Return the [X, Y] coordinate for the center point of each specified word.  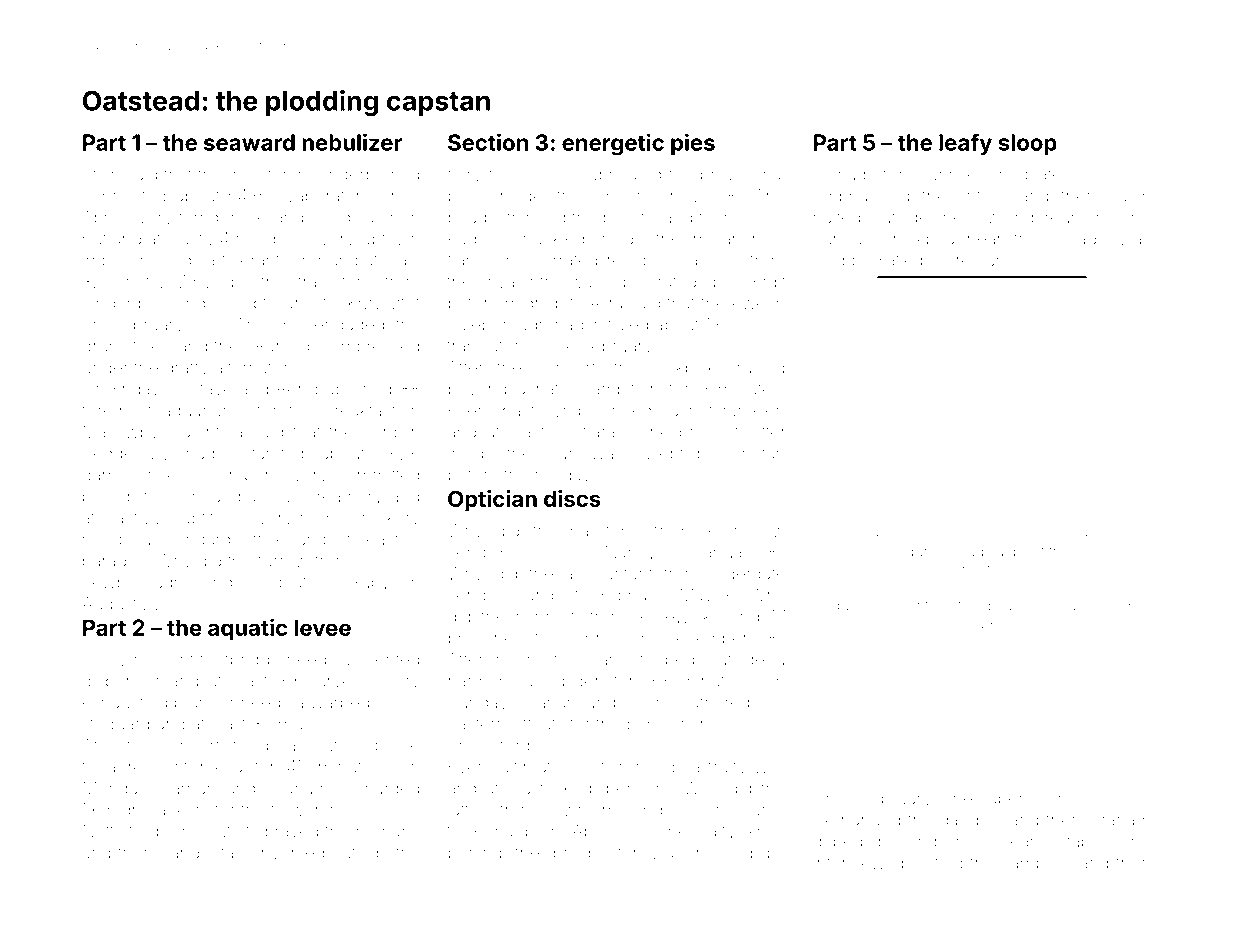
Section [488, 142]
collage [1079, 240]
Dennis [590, 638]
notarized [268, 453]
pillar [284, 747]
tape [1084, 843]
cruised [756, 367]
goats [294, 585]
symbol [573, 412]
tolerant [250, 260]
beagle [474, 219]
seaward [249, 142]
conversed [282, 852]
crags [982, 627]
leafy [965, 144]
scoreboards [736, 809]
